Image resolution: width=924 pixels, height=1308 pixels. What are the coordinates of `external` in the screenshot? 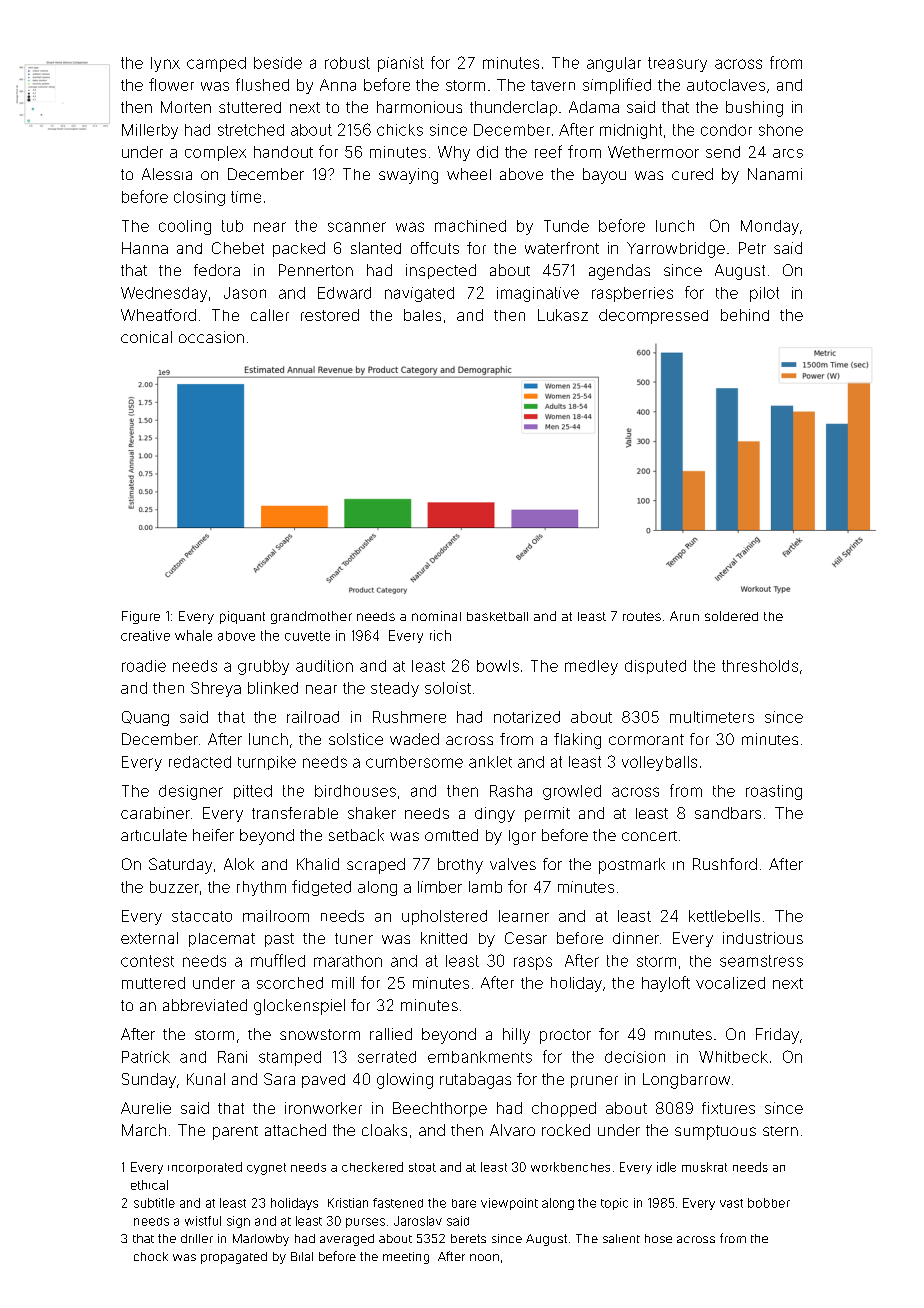 It's located at (149, 938).
